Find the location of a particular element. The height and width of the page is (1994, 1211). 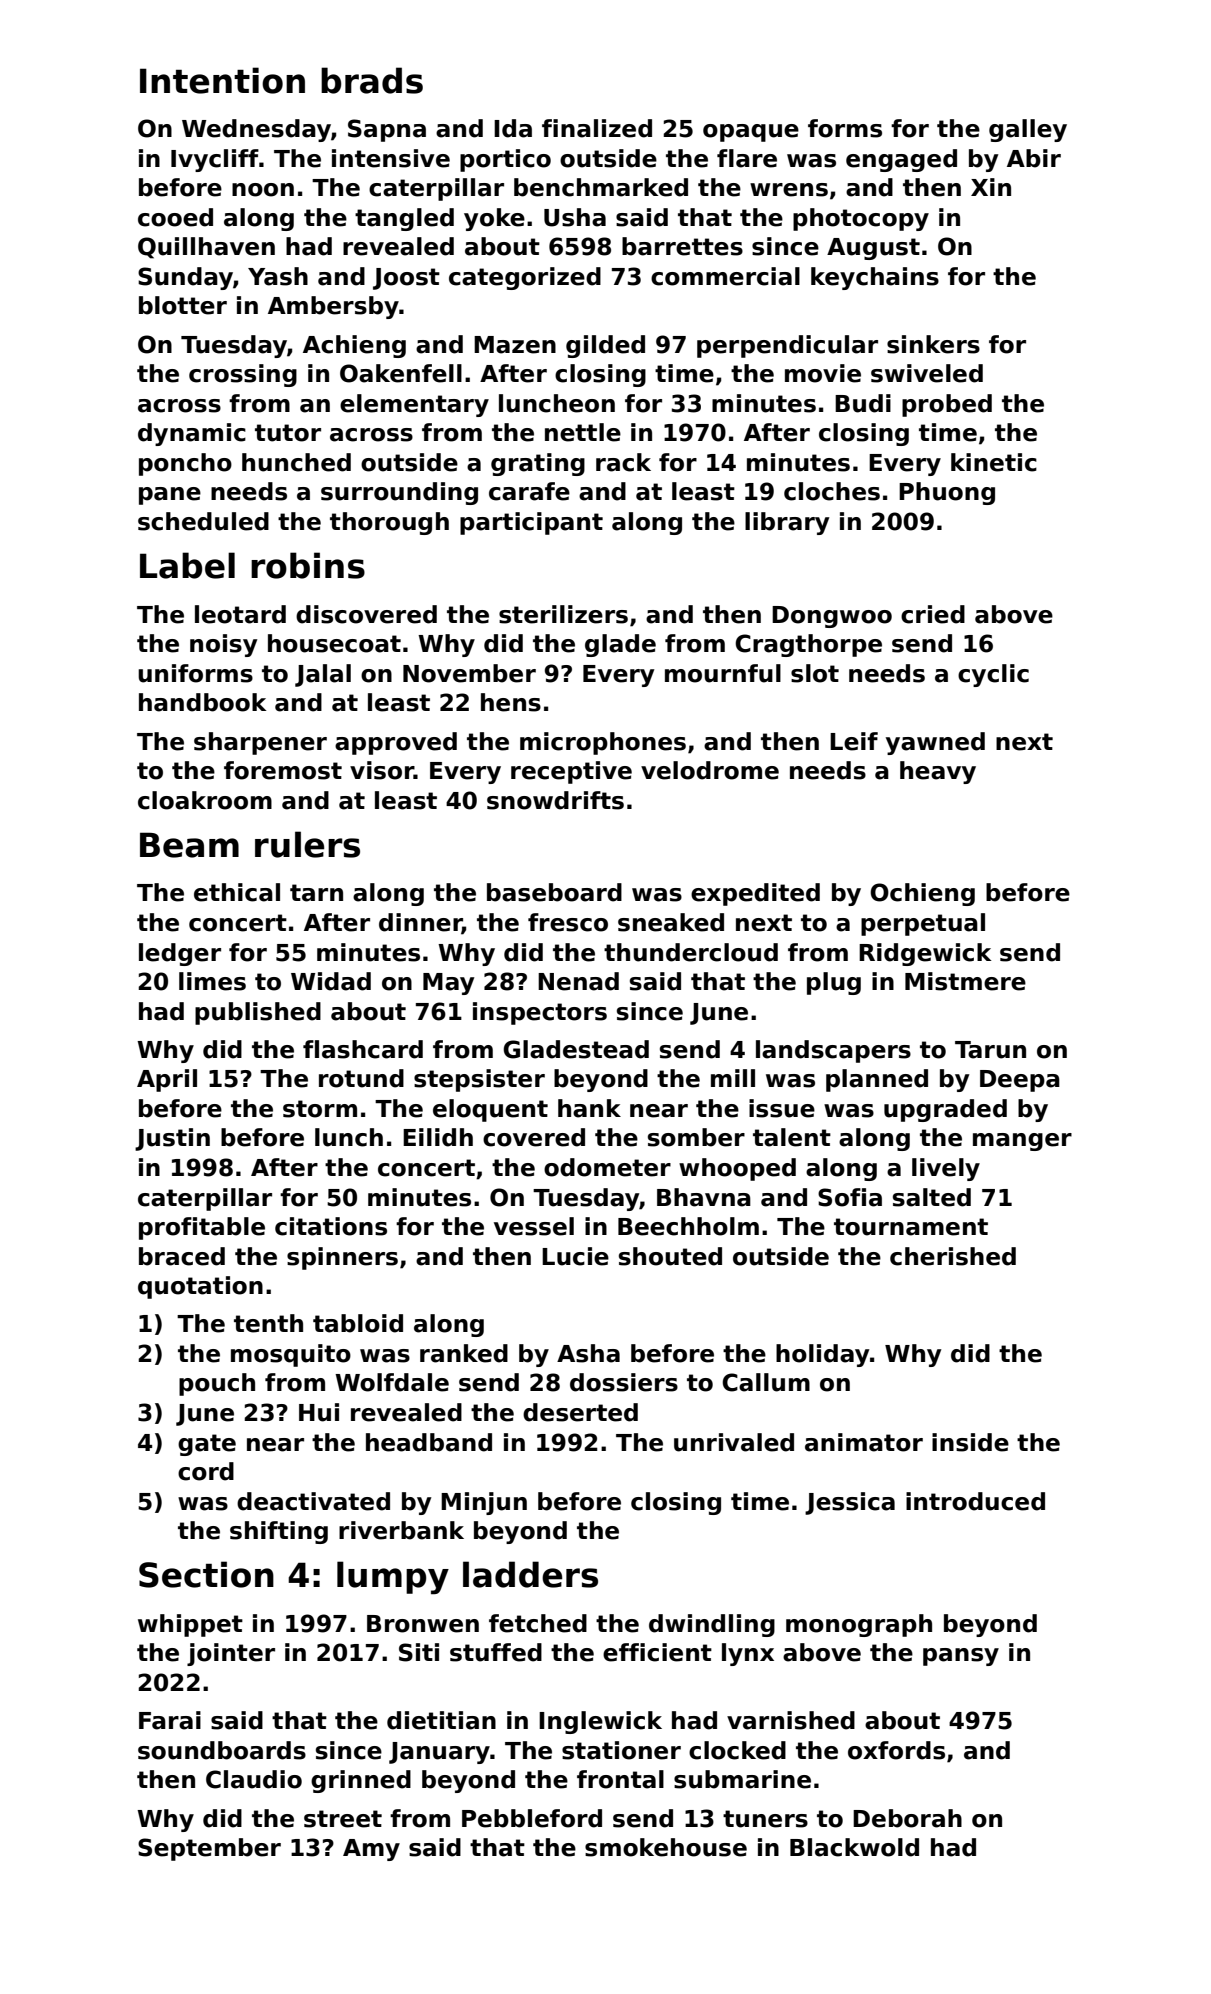

dinner is located at coordinates (420, 923).
